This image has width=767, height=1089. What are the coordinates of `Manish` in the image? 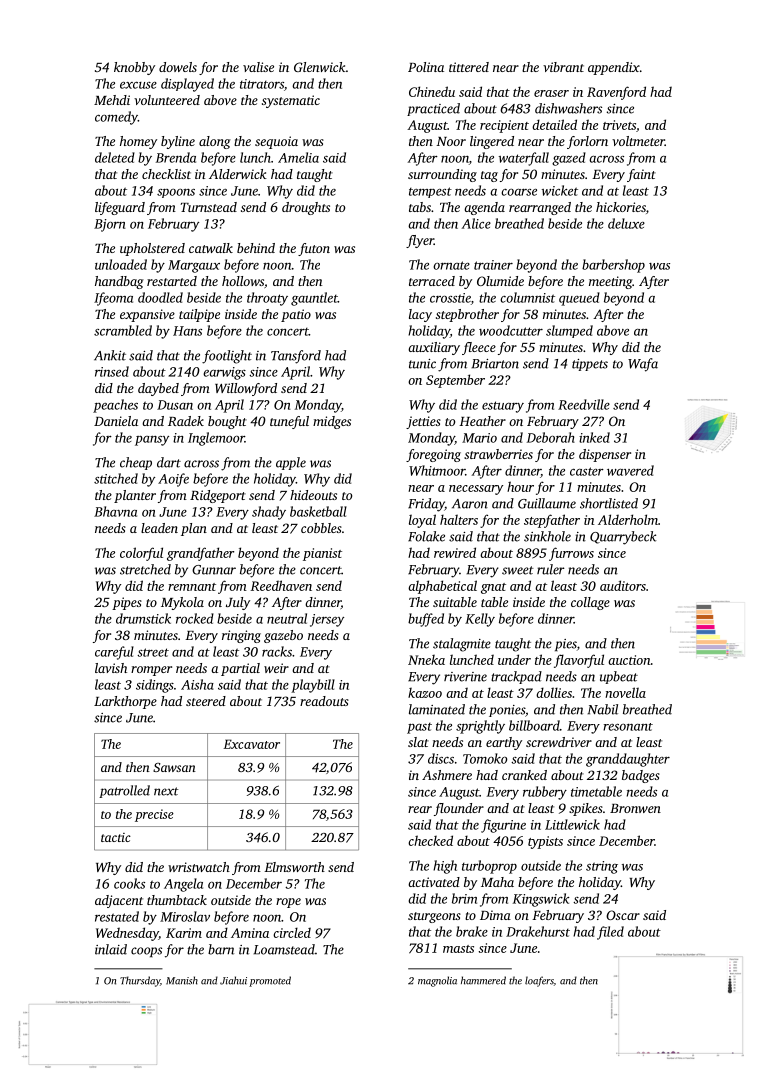 It's located at (182, 980).
